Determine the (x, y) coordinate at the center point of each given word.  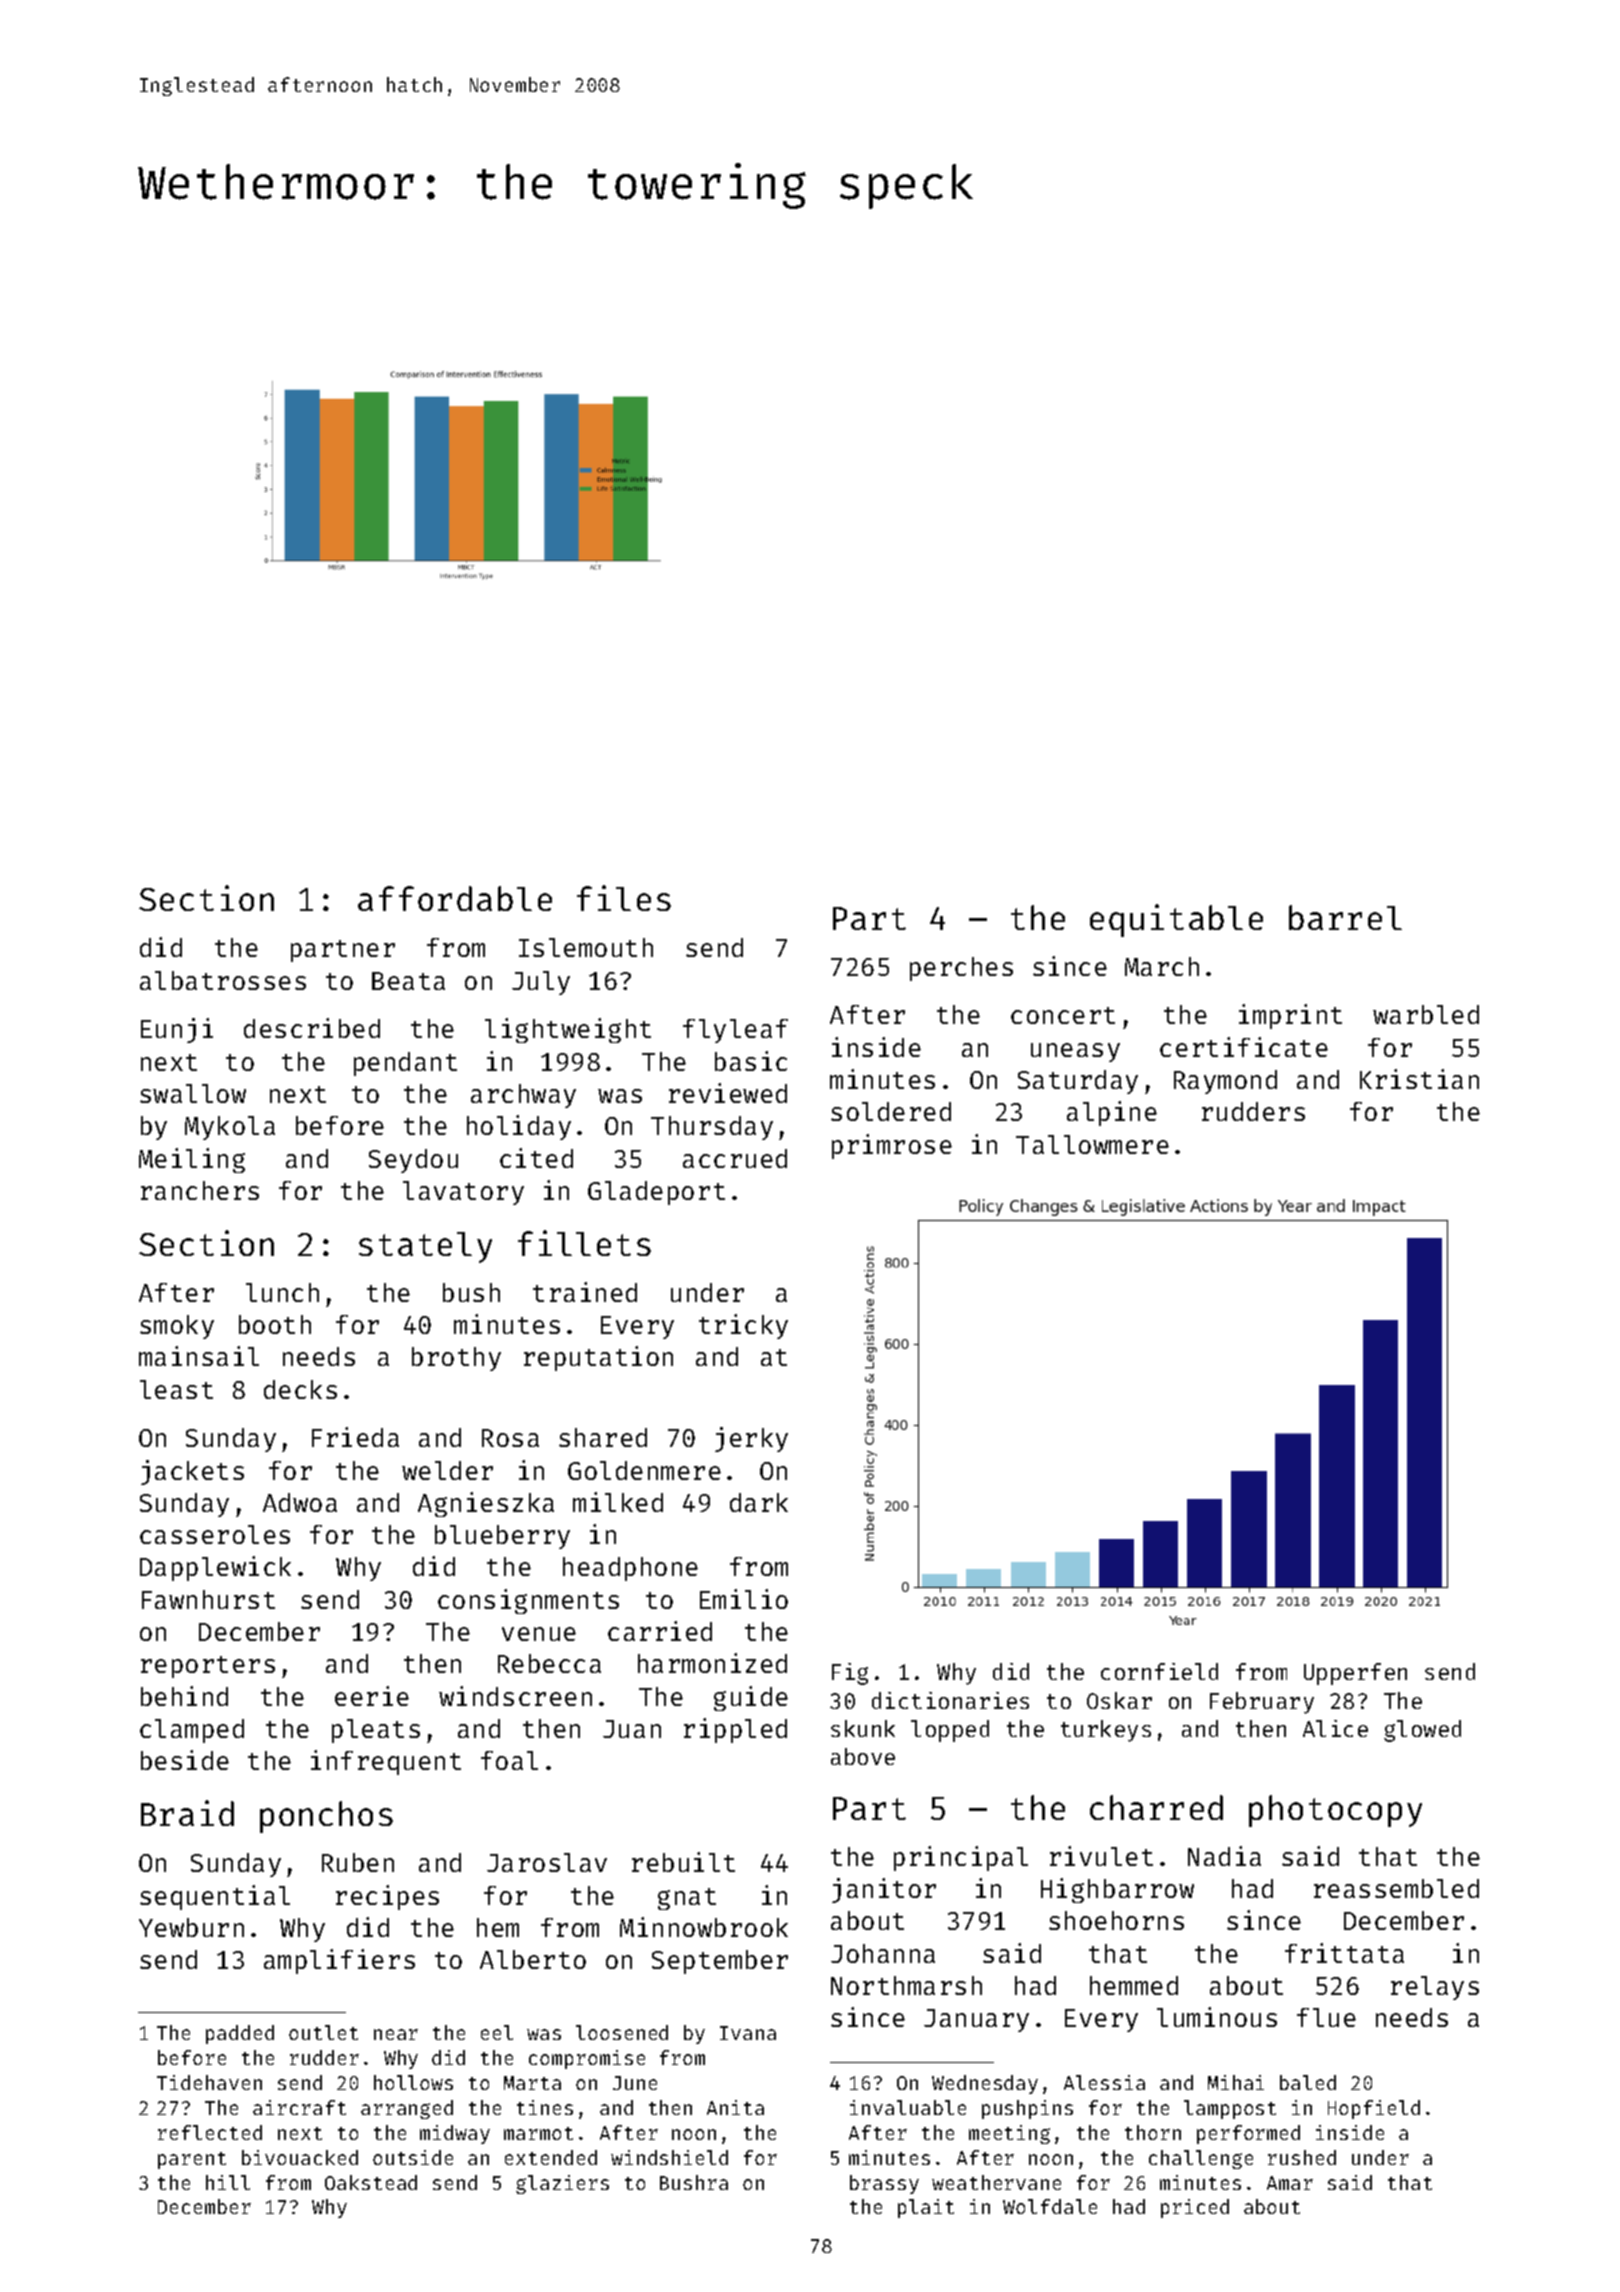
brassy (884, 2184)
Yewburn (191, 1927)
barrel (1345, 917)
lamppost (1230, 2109)
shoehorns (1116, 1920)
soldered (891, 1111)
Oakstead (371, 2182)
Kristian (1419, 1079)
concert (1063, 1015)
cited (536, 1158)
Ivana (748, 2033)
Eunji (177, 1030)
